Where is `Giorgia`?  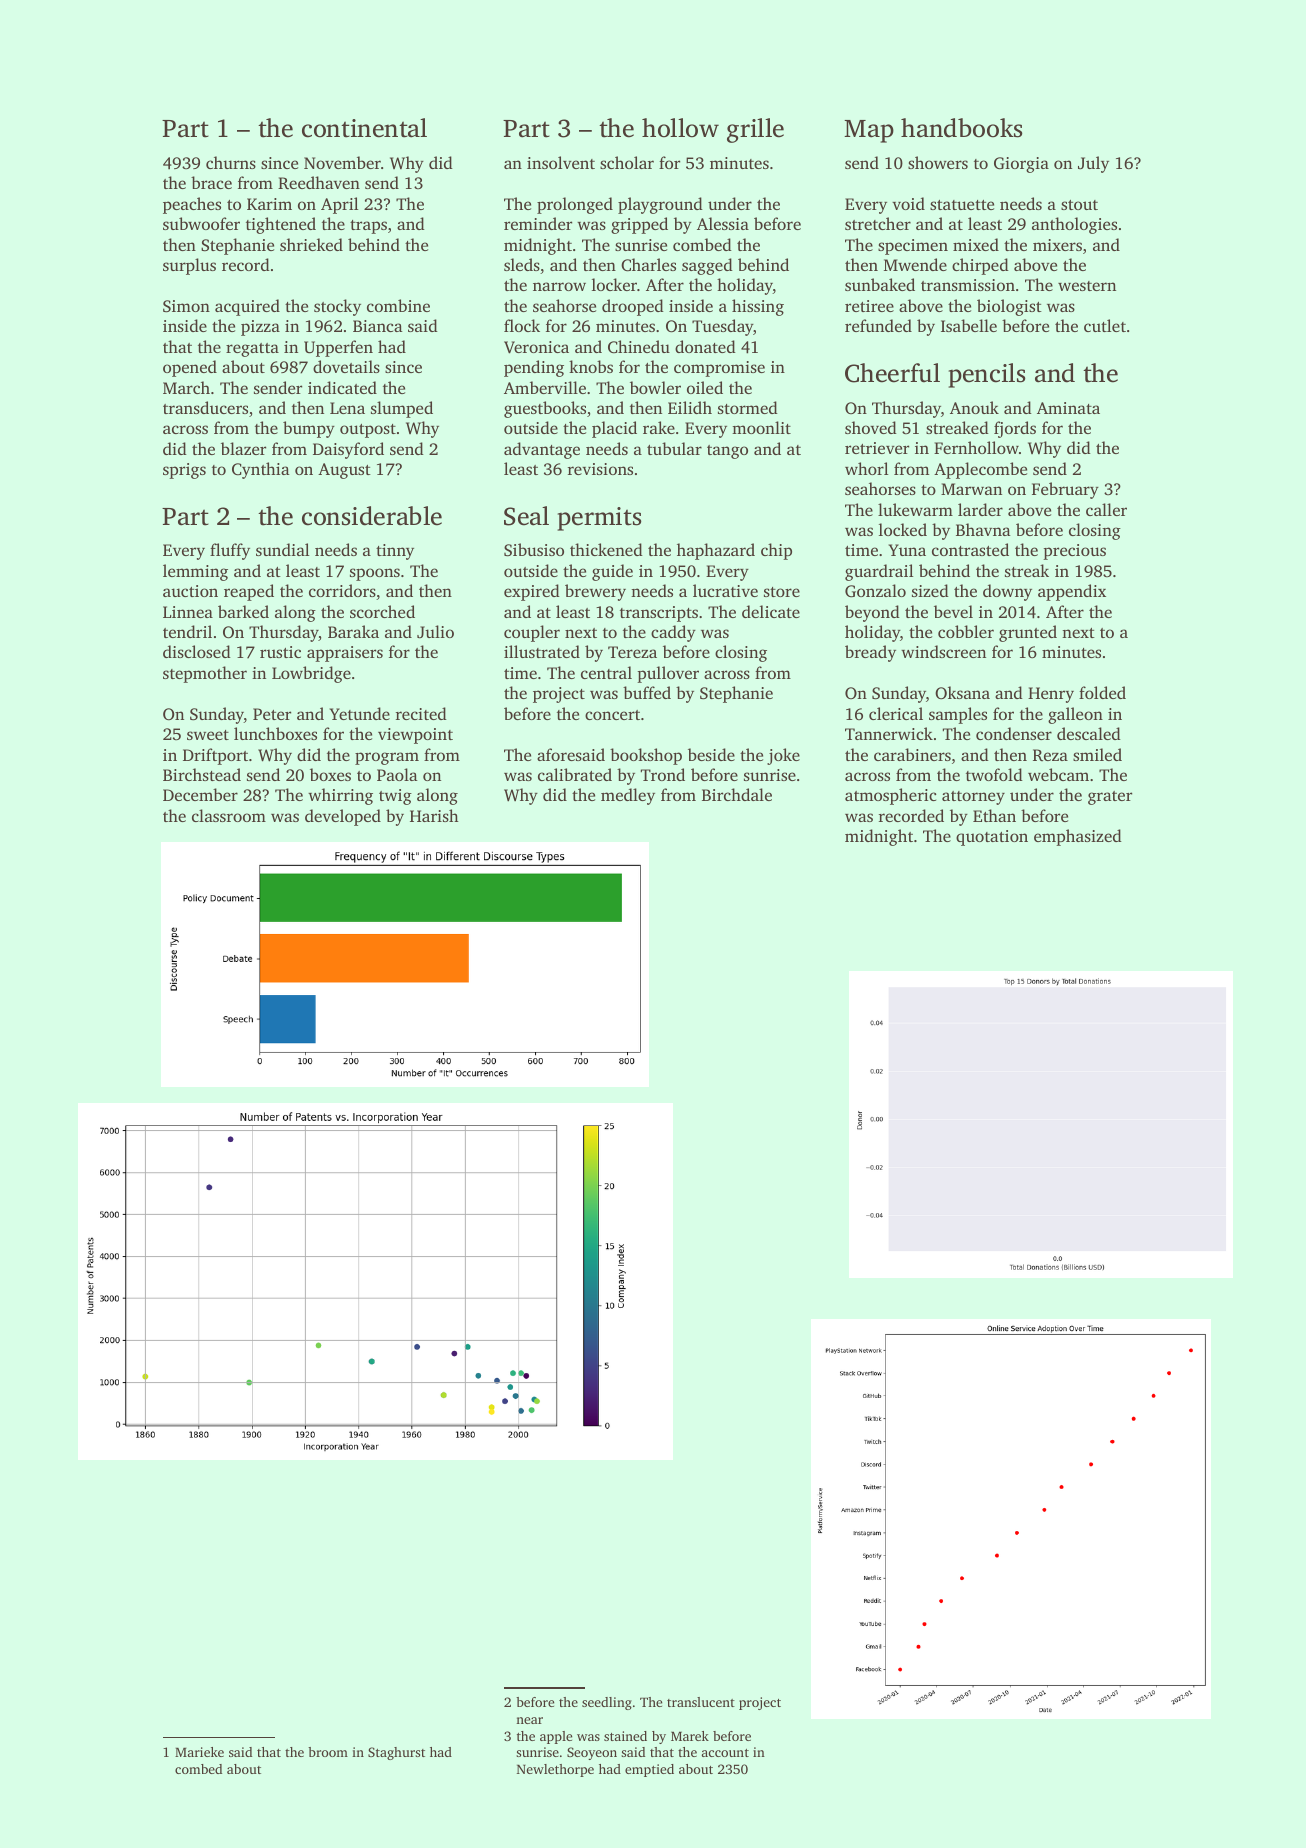 Giorgia is located at coordinates (1021, 165).
